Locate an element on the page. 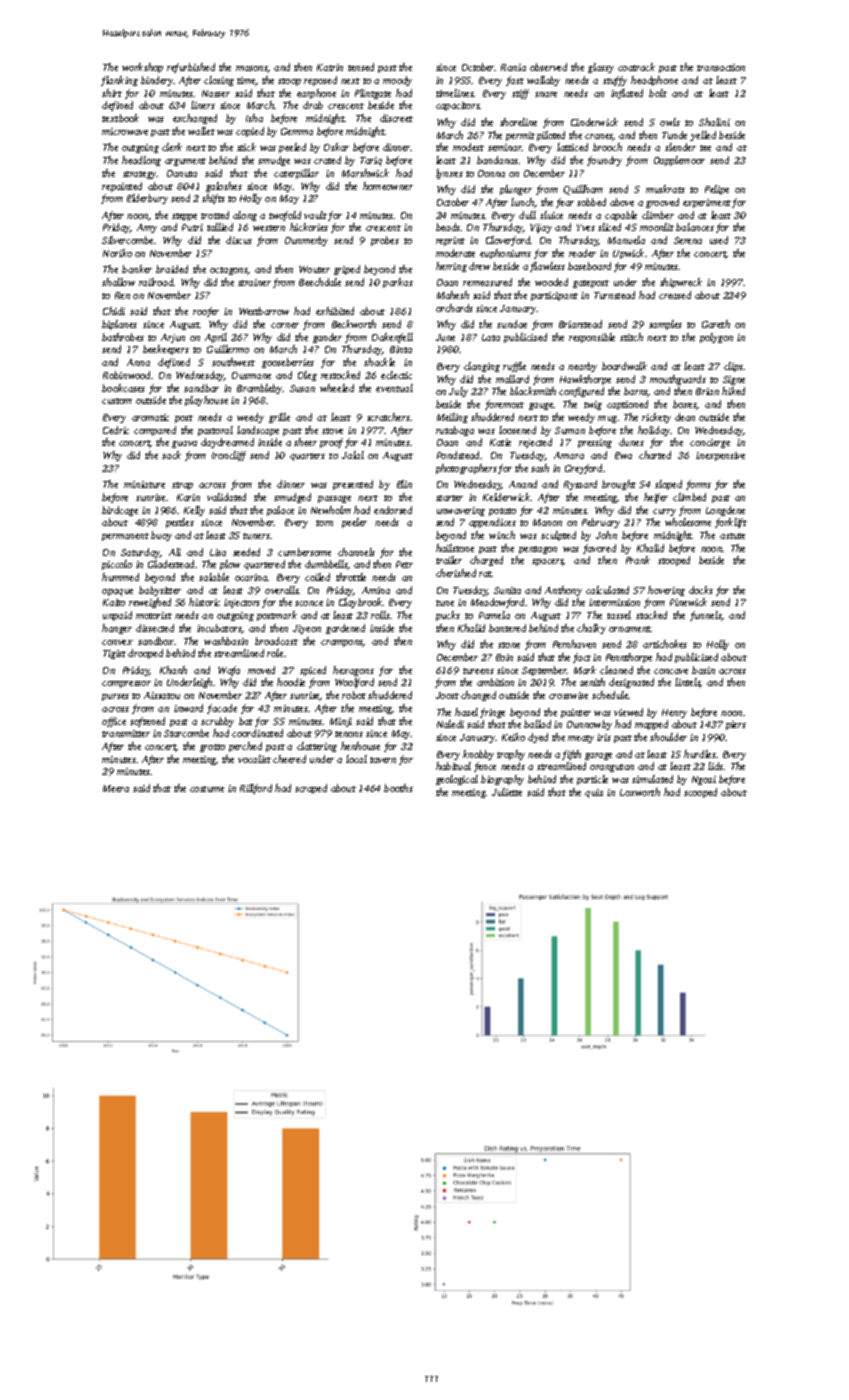  workshop is located at coordinates (142, 68).
